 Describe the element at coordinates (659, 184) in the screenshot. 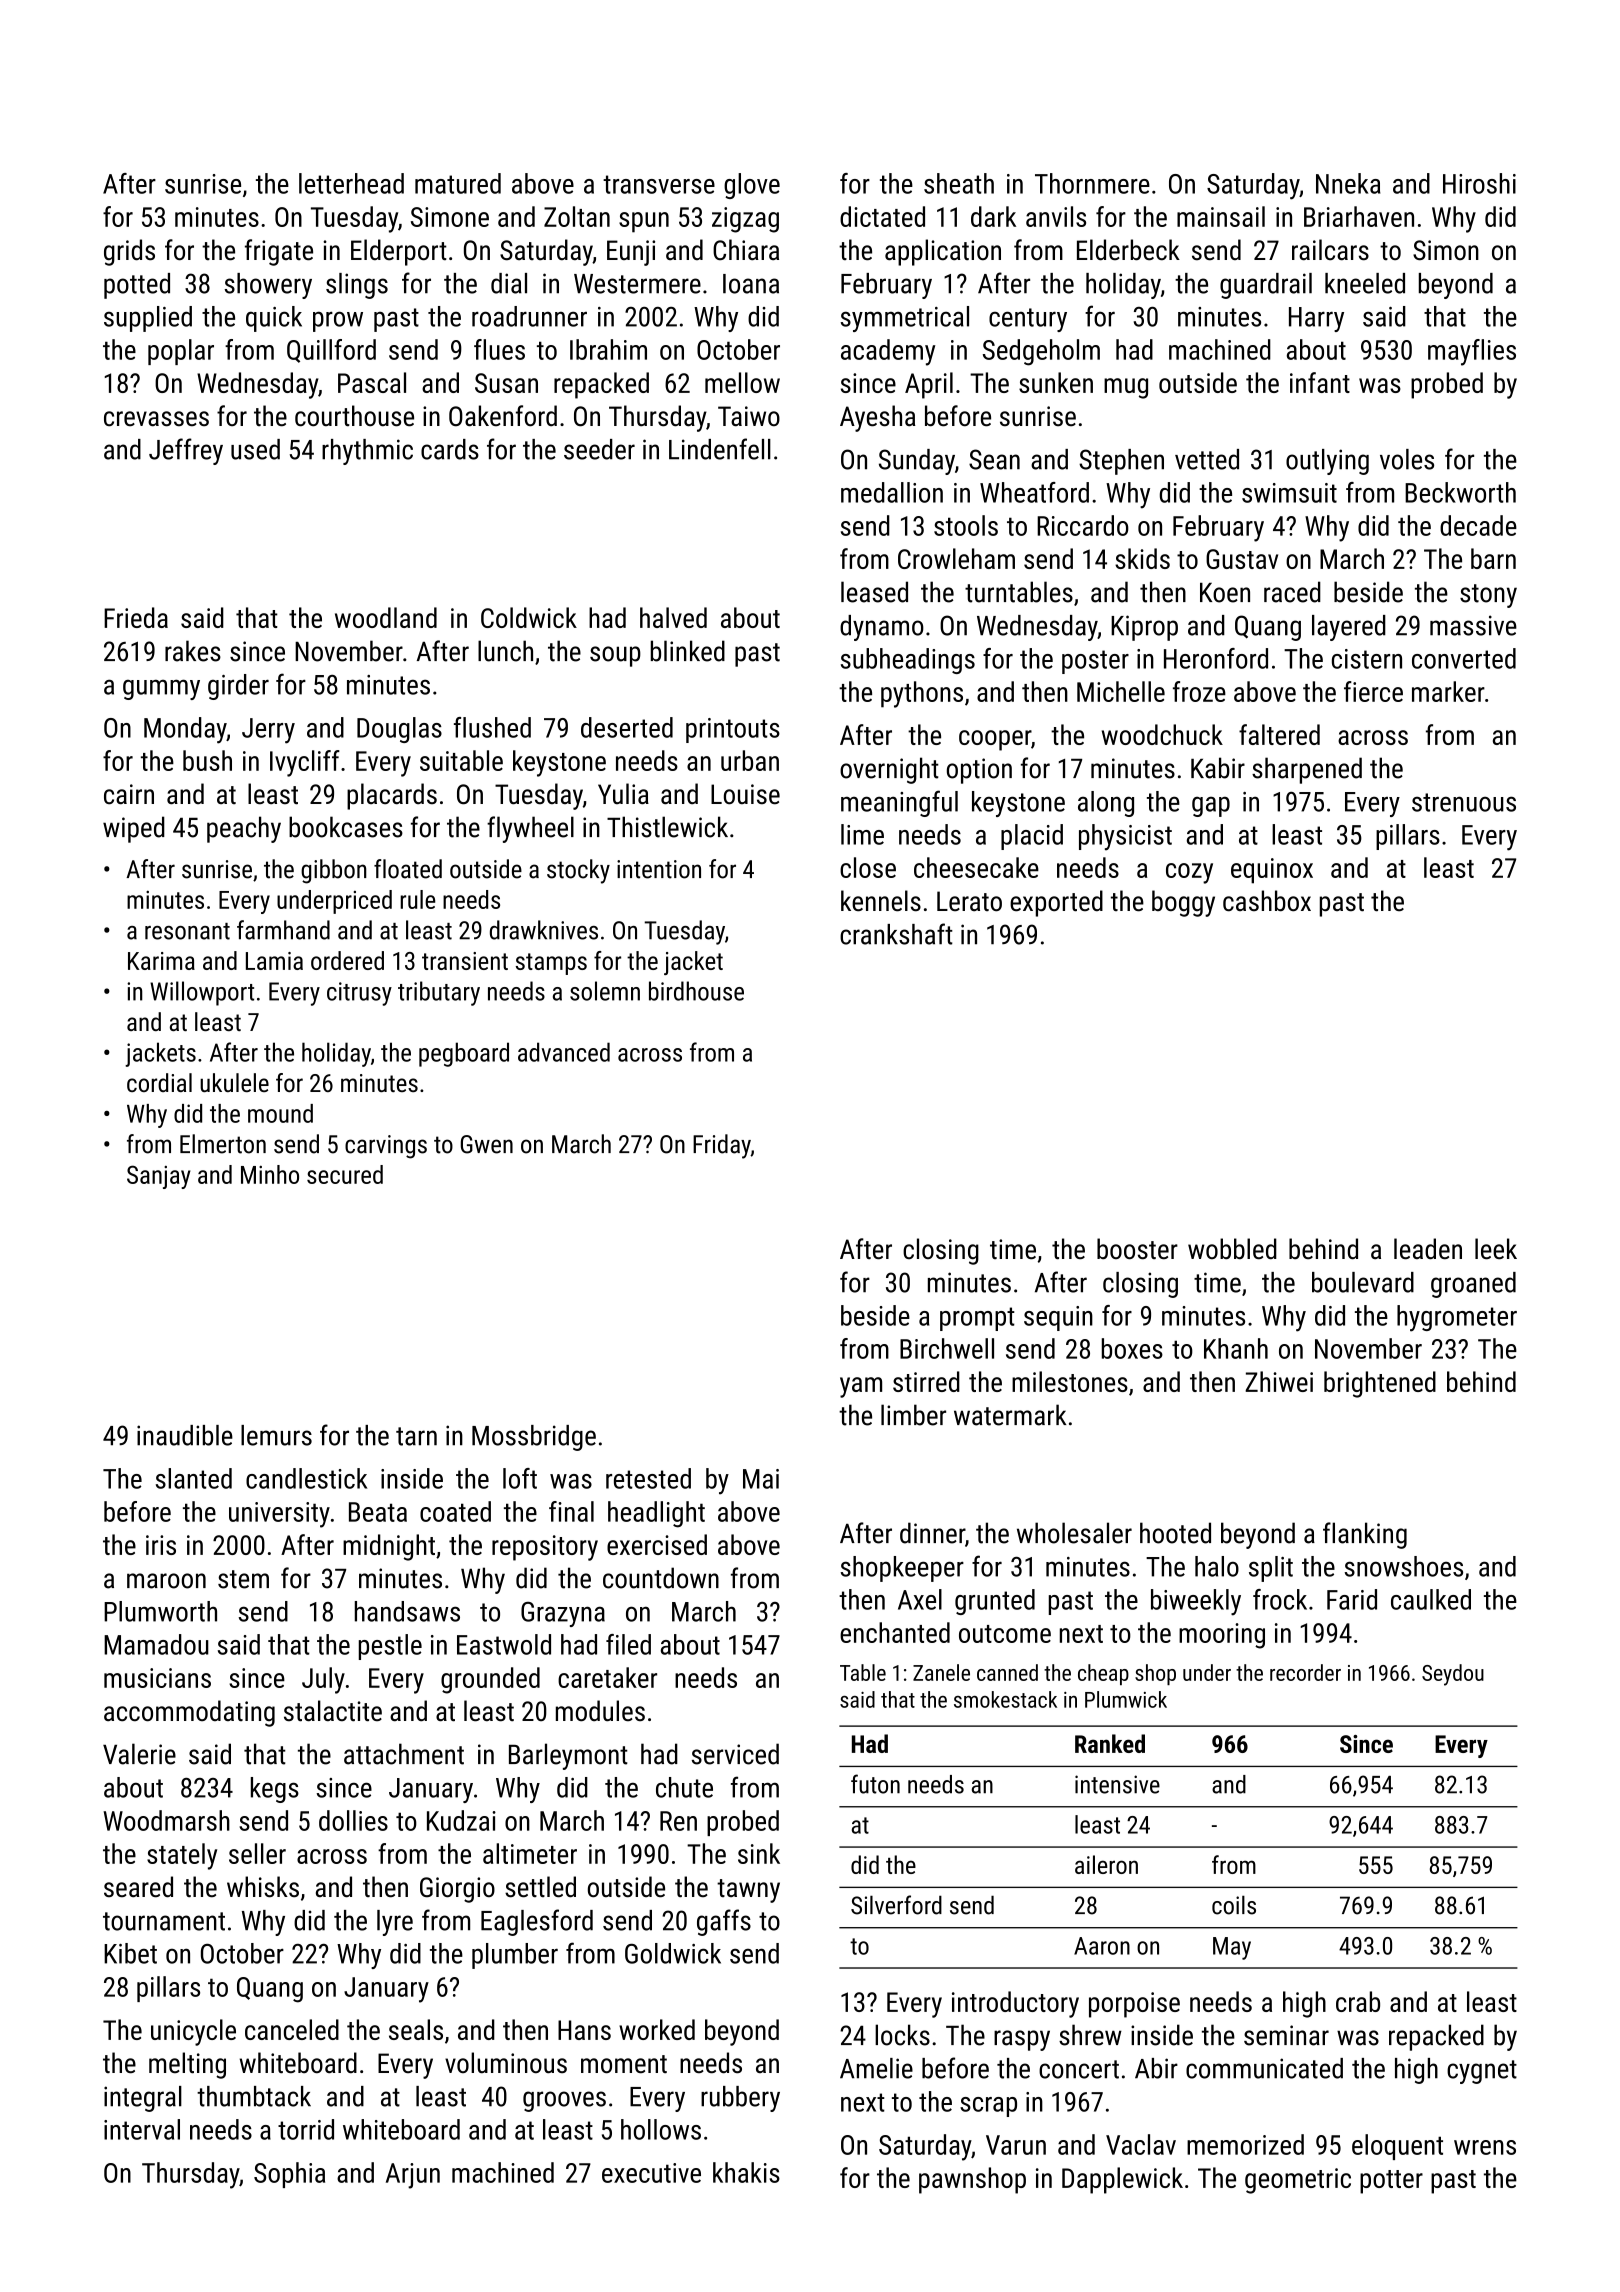

I see `transverse` at that location.
